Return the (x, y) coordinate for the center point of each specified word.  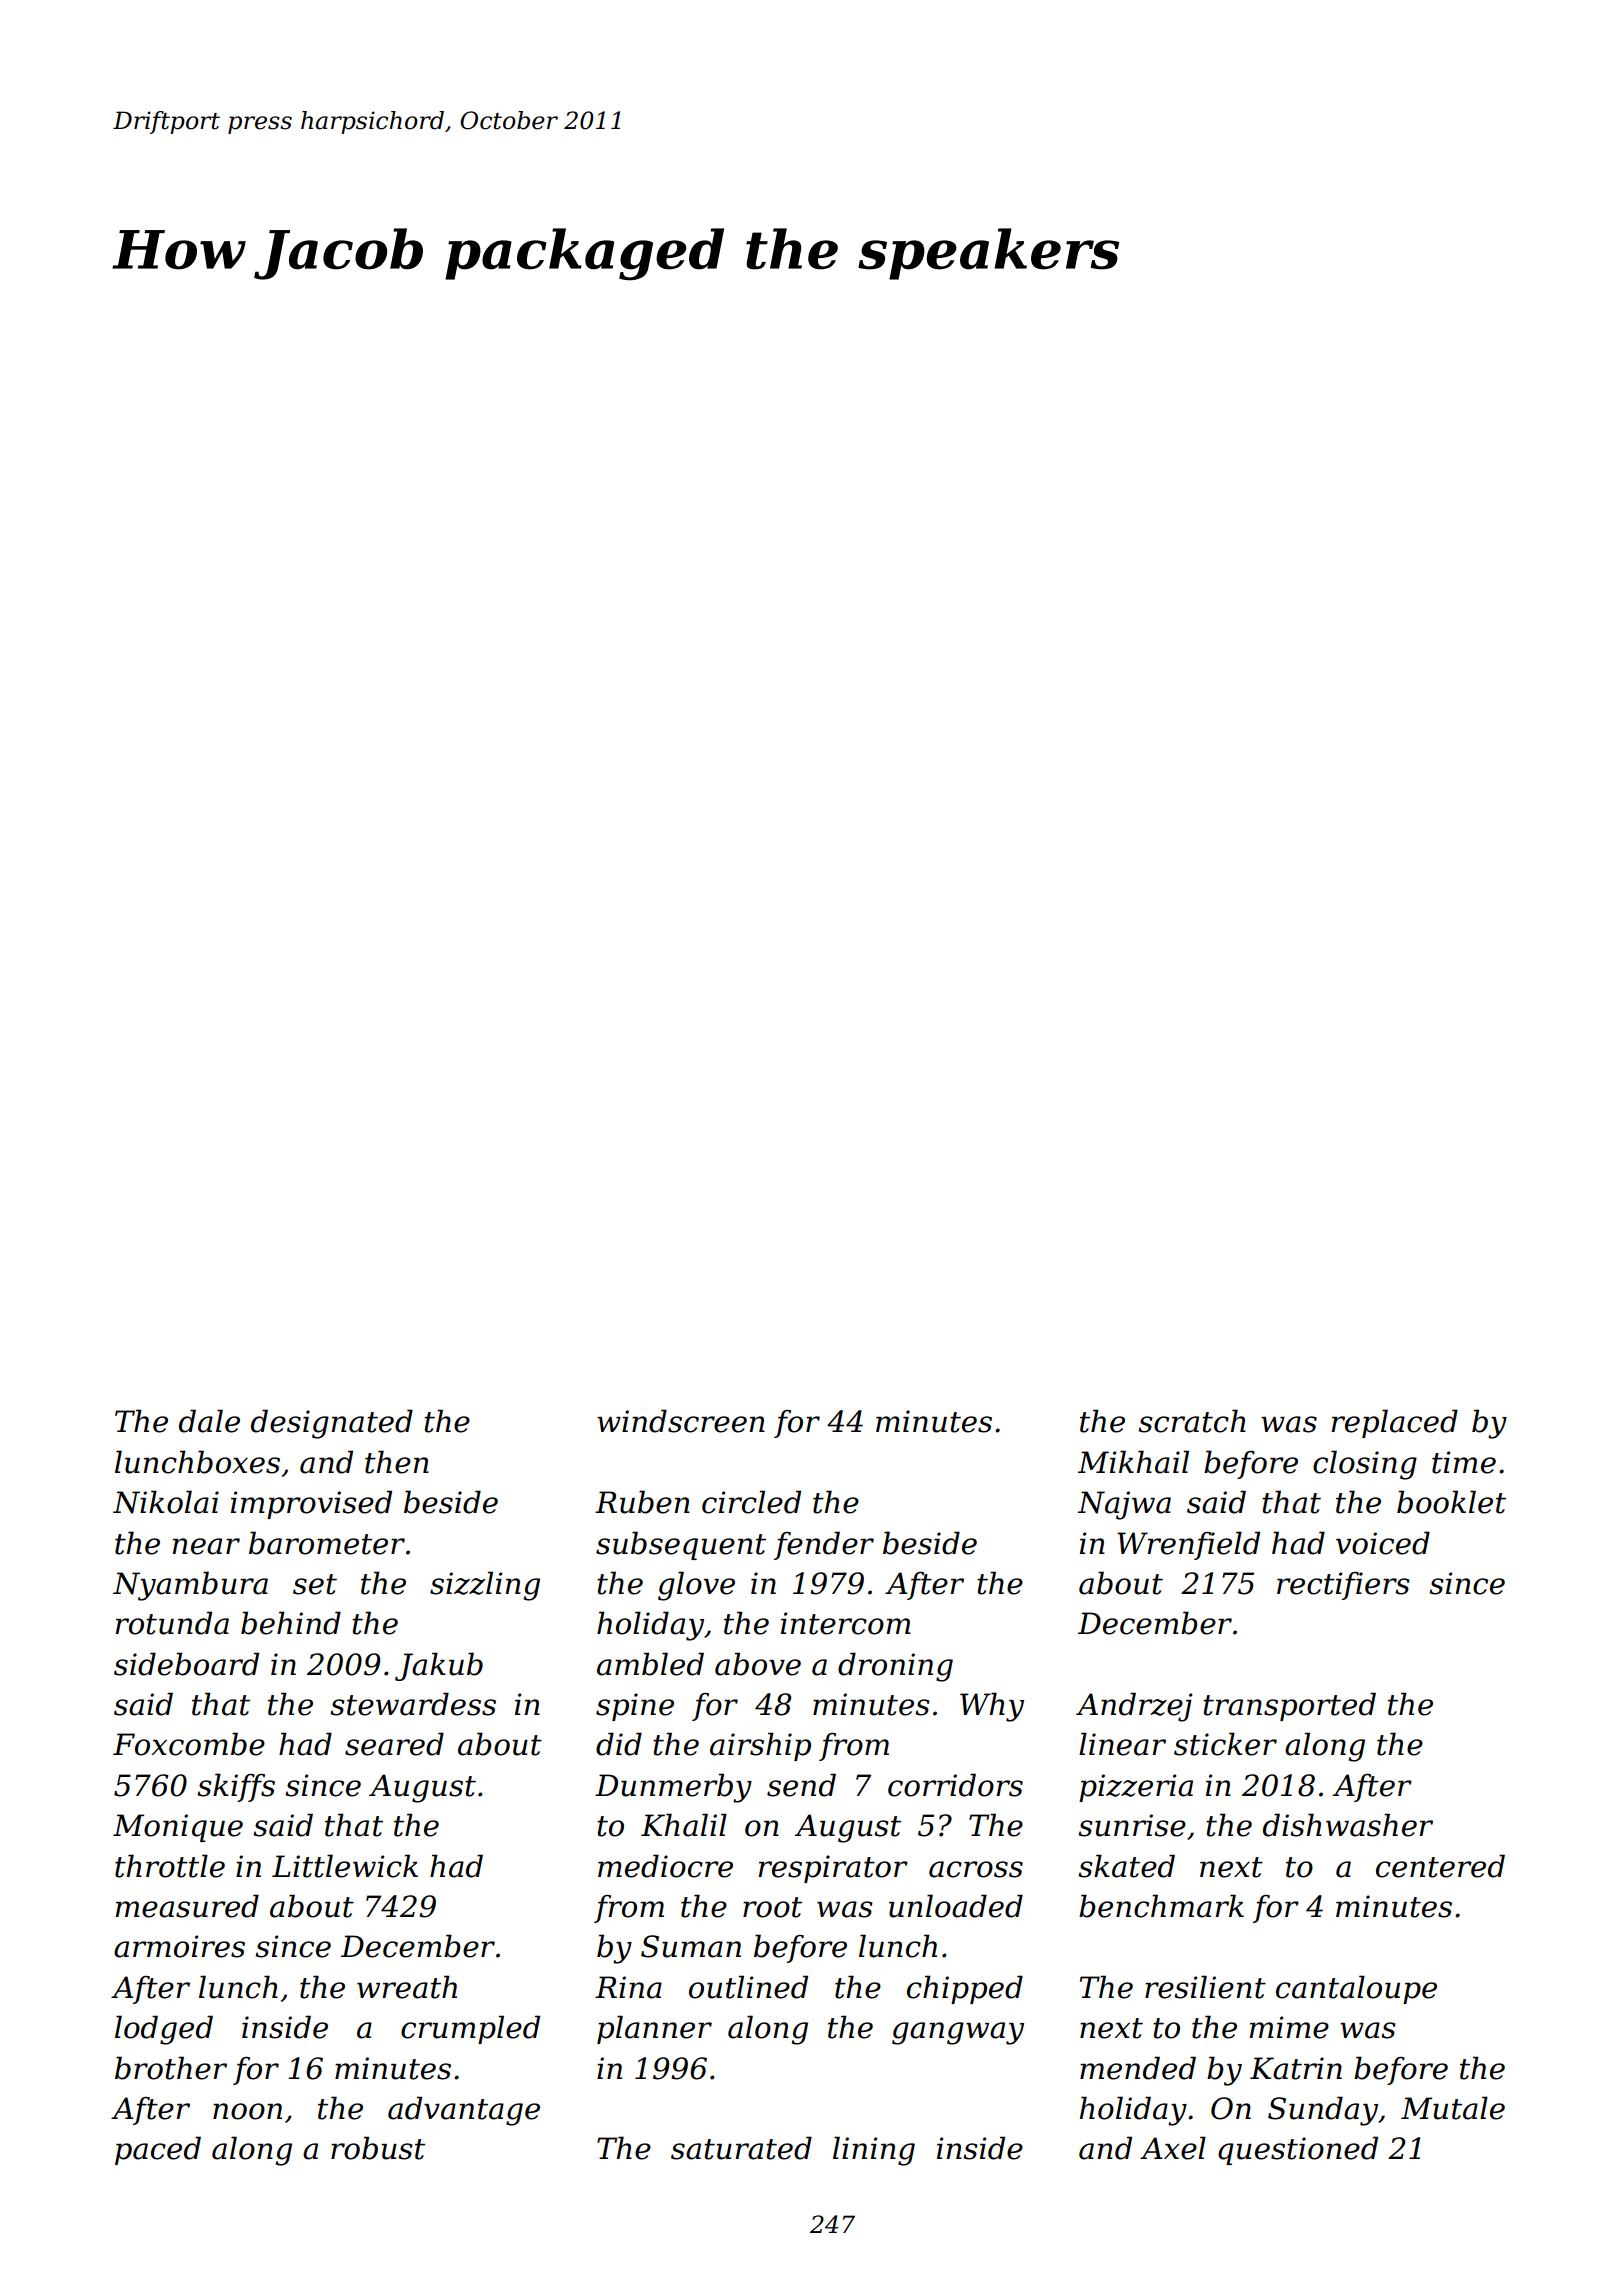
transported (1289, 1706)
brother (171, 2068)
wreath (407, 1987)
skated (1126, 1866)
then (397, 1462)
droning (895, 1667)
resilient (1205, 1987)
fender (824, 1545)
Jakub (439, 1666)
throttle (170, 1866)
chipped (965, 1989)
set (315, 1584)
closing (1365, 1465)
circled (751, 1502)
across (976, 1869)
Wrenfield (1188, 1545)
